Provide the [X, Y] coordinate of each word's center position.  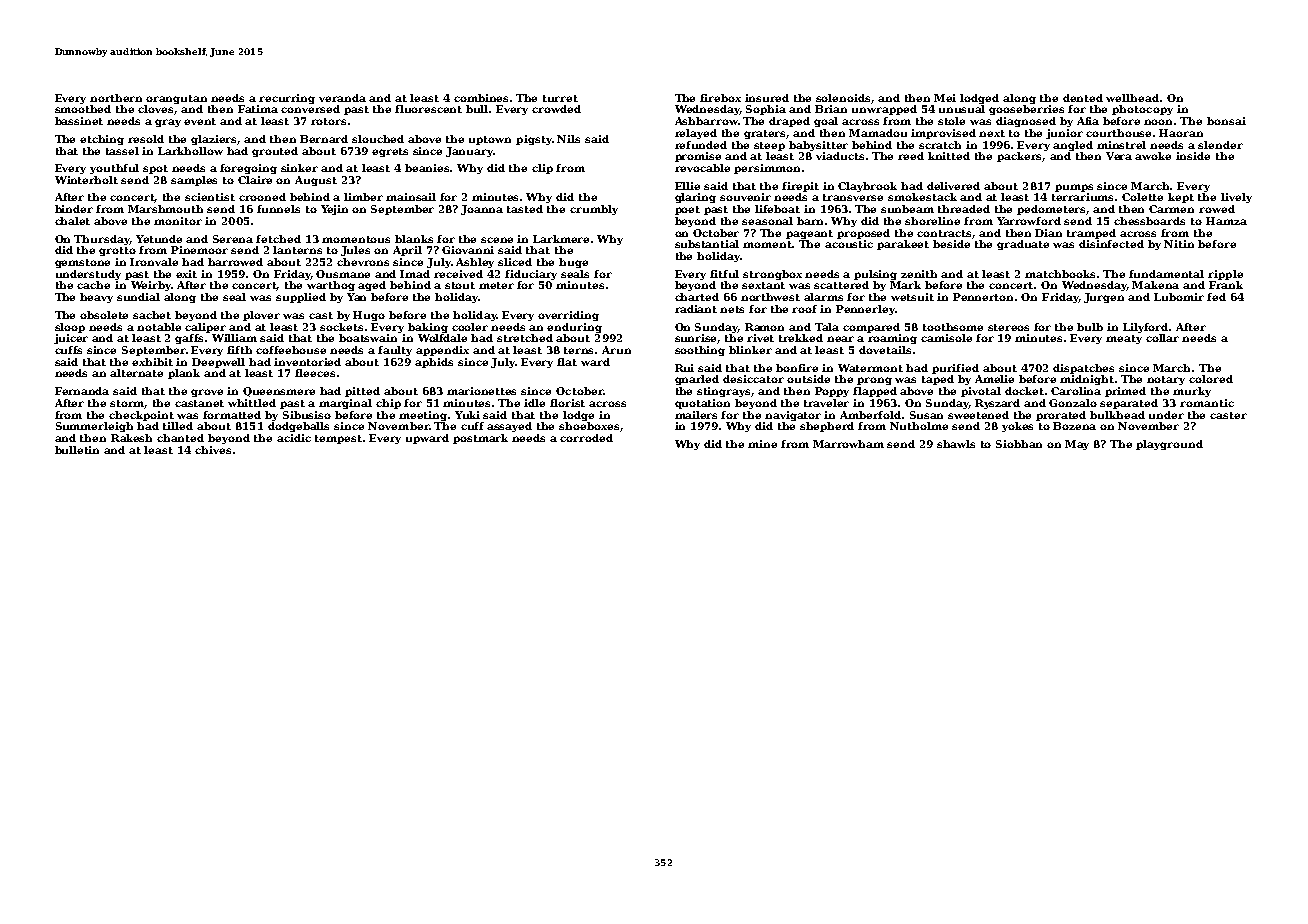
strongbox [772, 275]
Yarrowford [1029, 221]
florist [567, 403]
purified [955, 369]
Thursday [102, 240]
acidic [294, 438]
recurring [287, 99]
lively [1236, 198]
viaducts [840, 156]
